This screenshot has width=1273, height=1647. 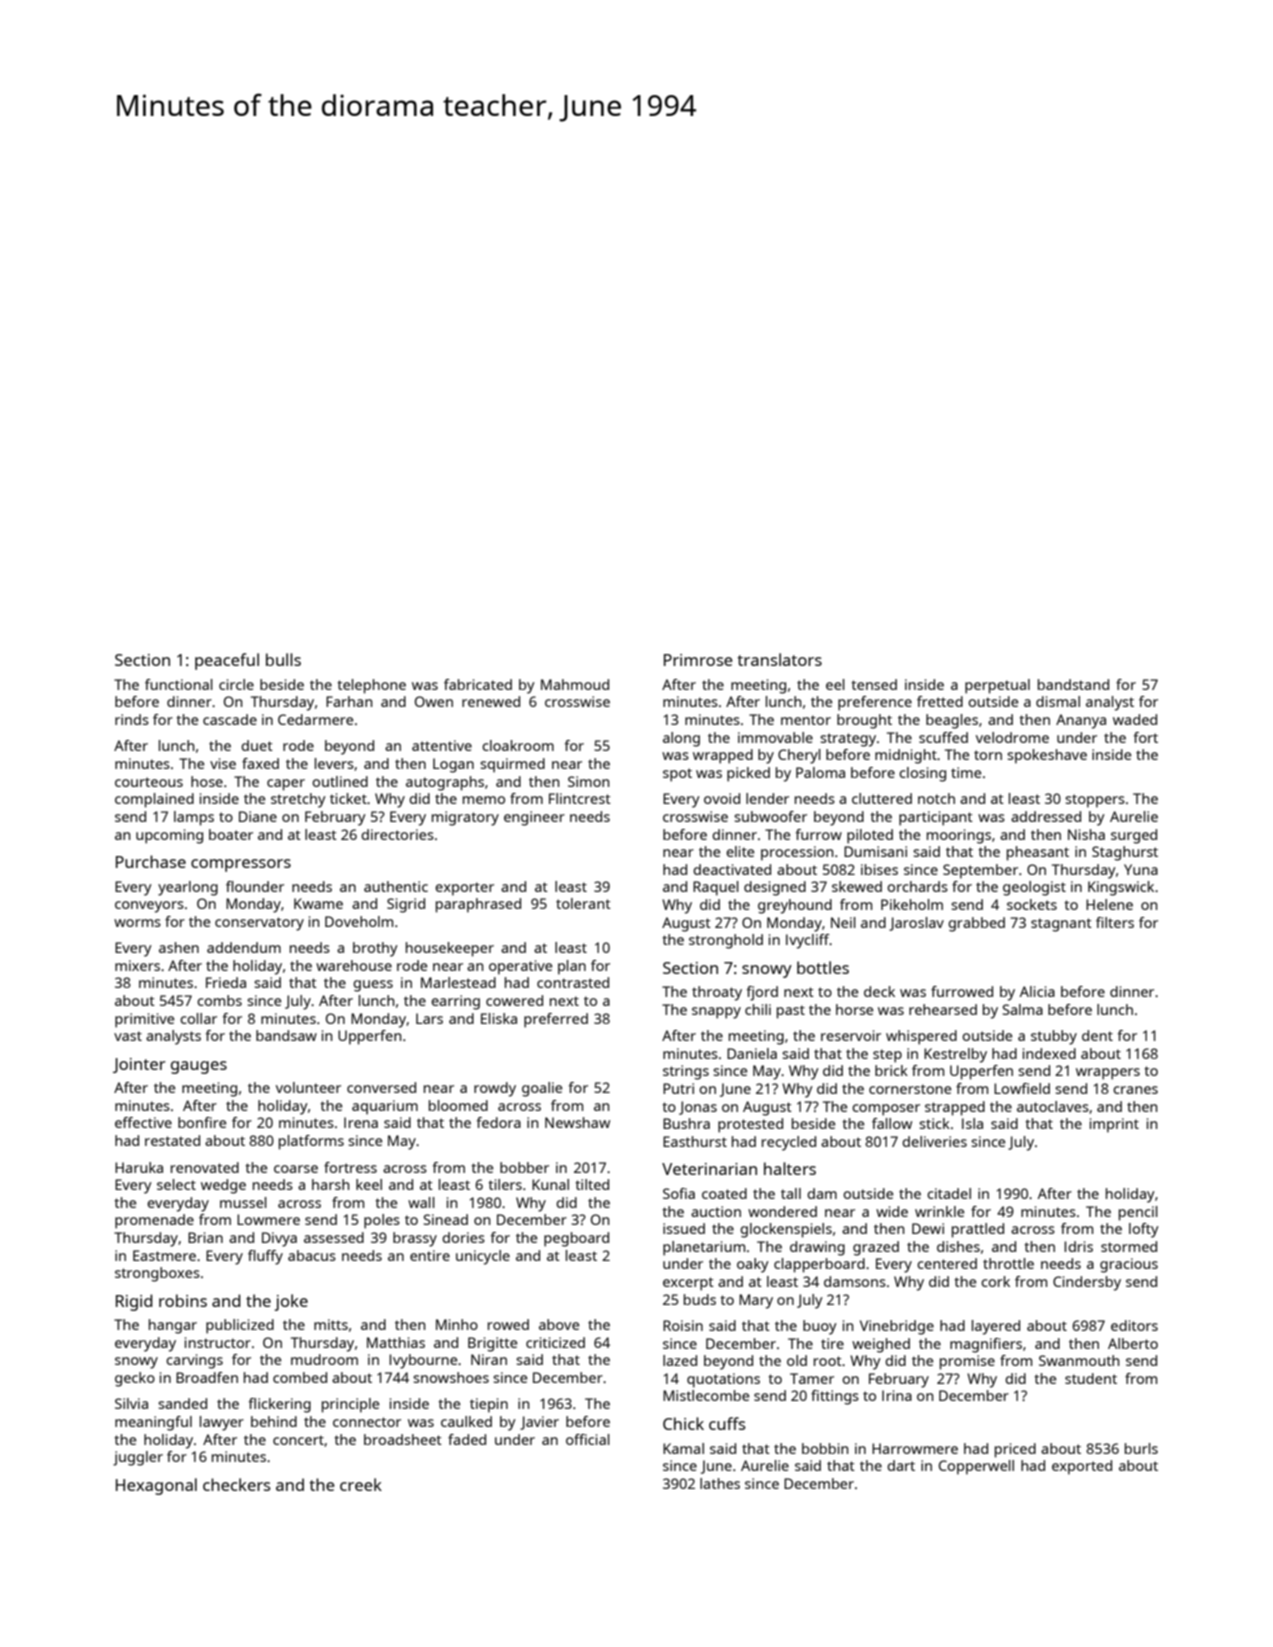 I want to click on Helene, so click(x=1109, y=904).
